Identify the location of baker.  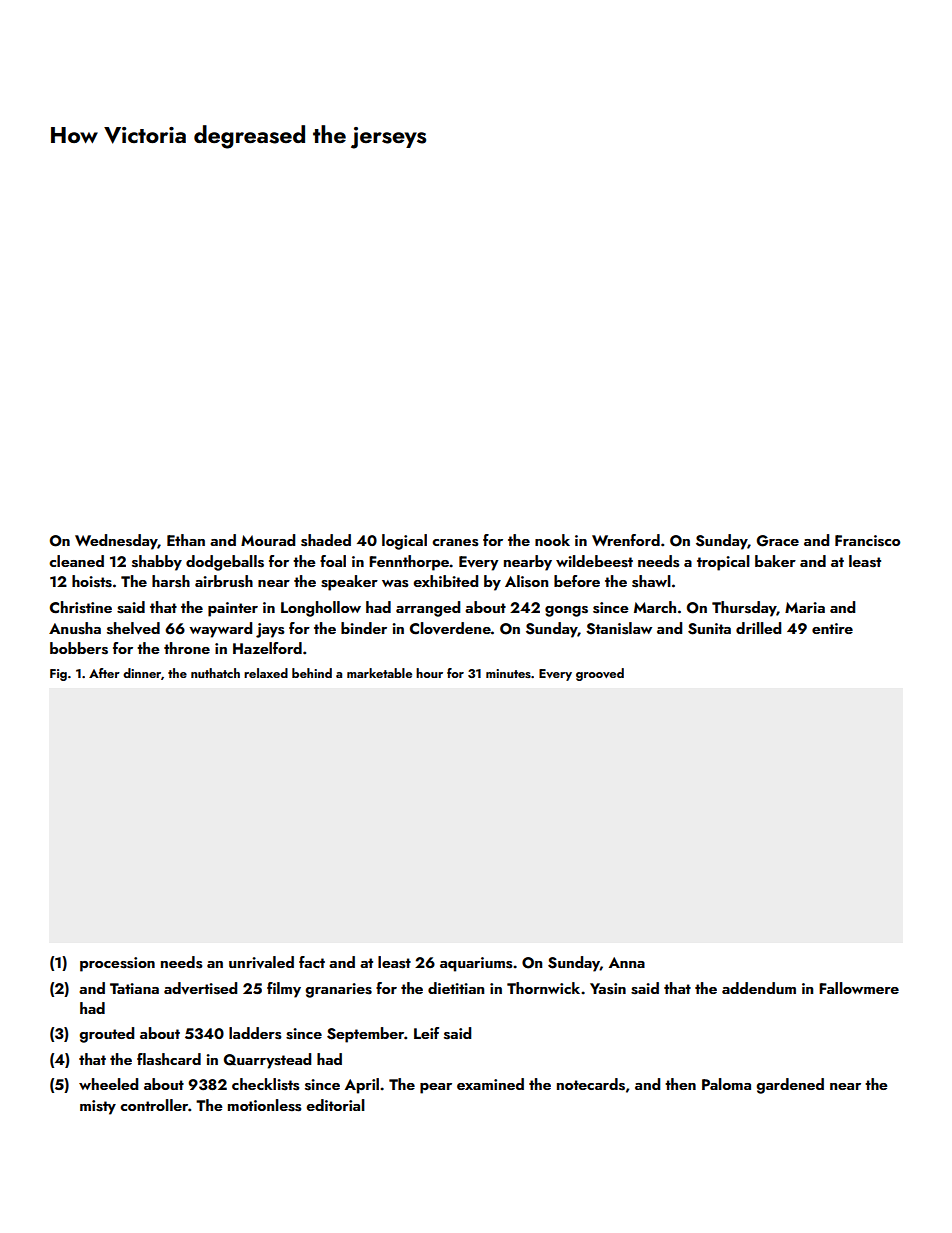
(775, 561).
